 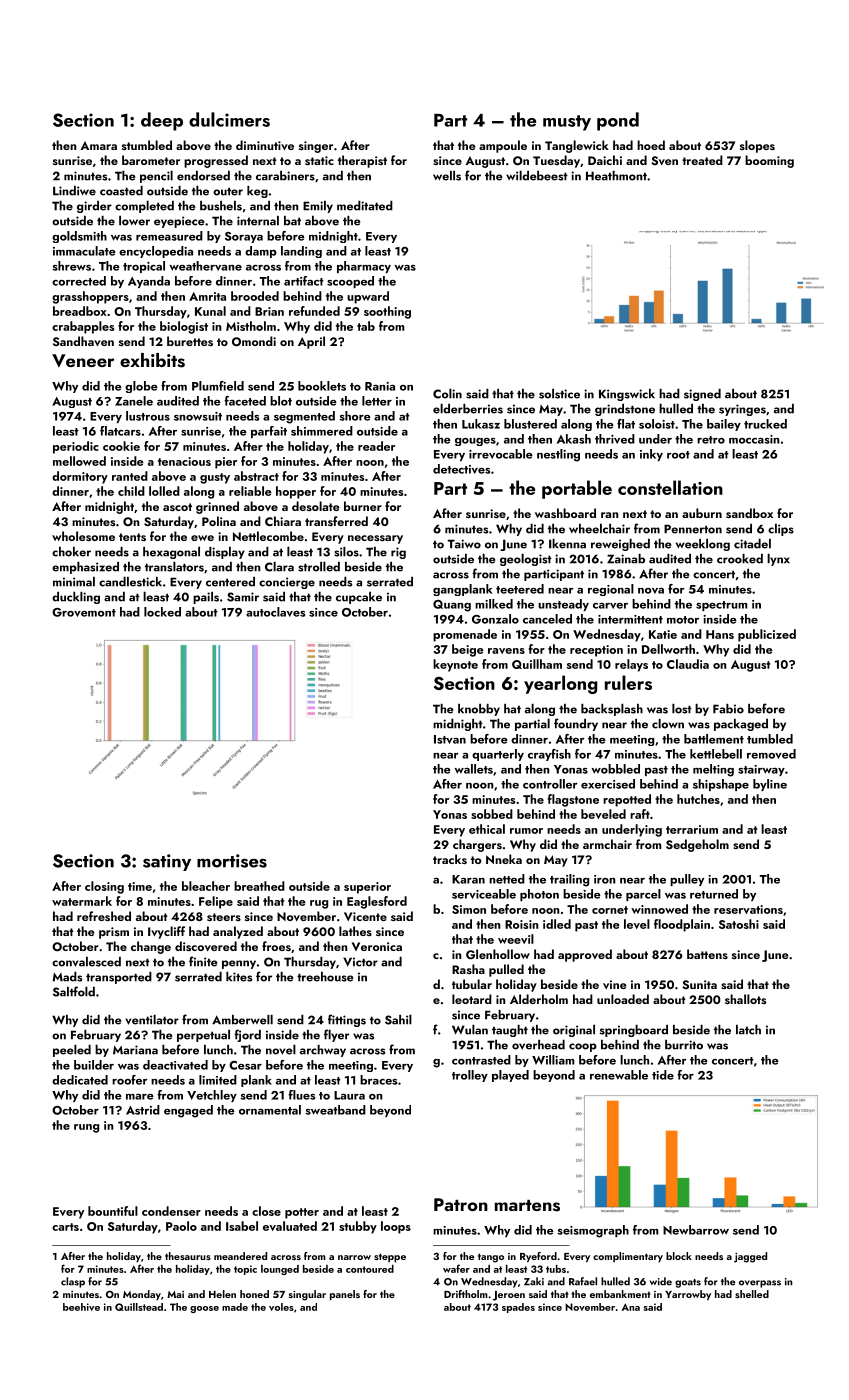 I want to click on Quillstead, so click(x=139, y=1307).
